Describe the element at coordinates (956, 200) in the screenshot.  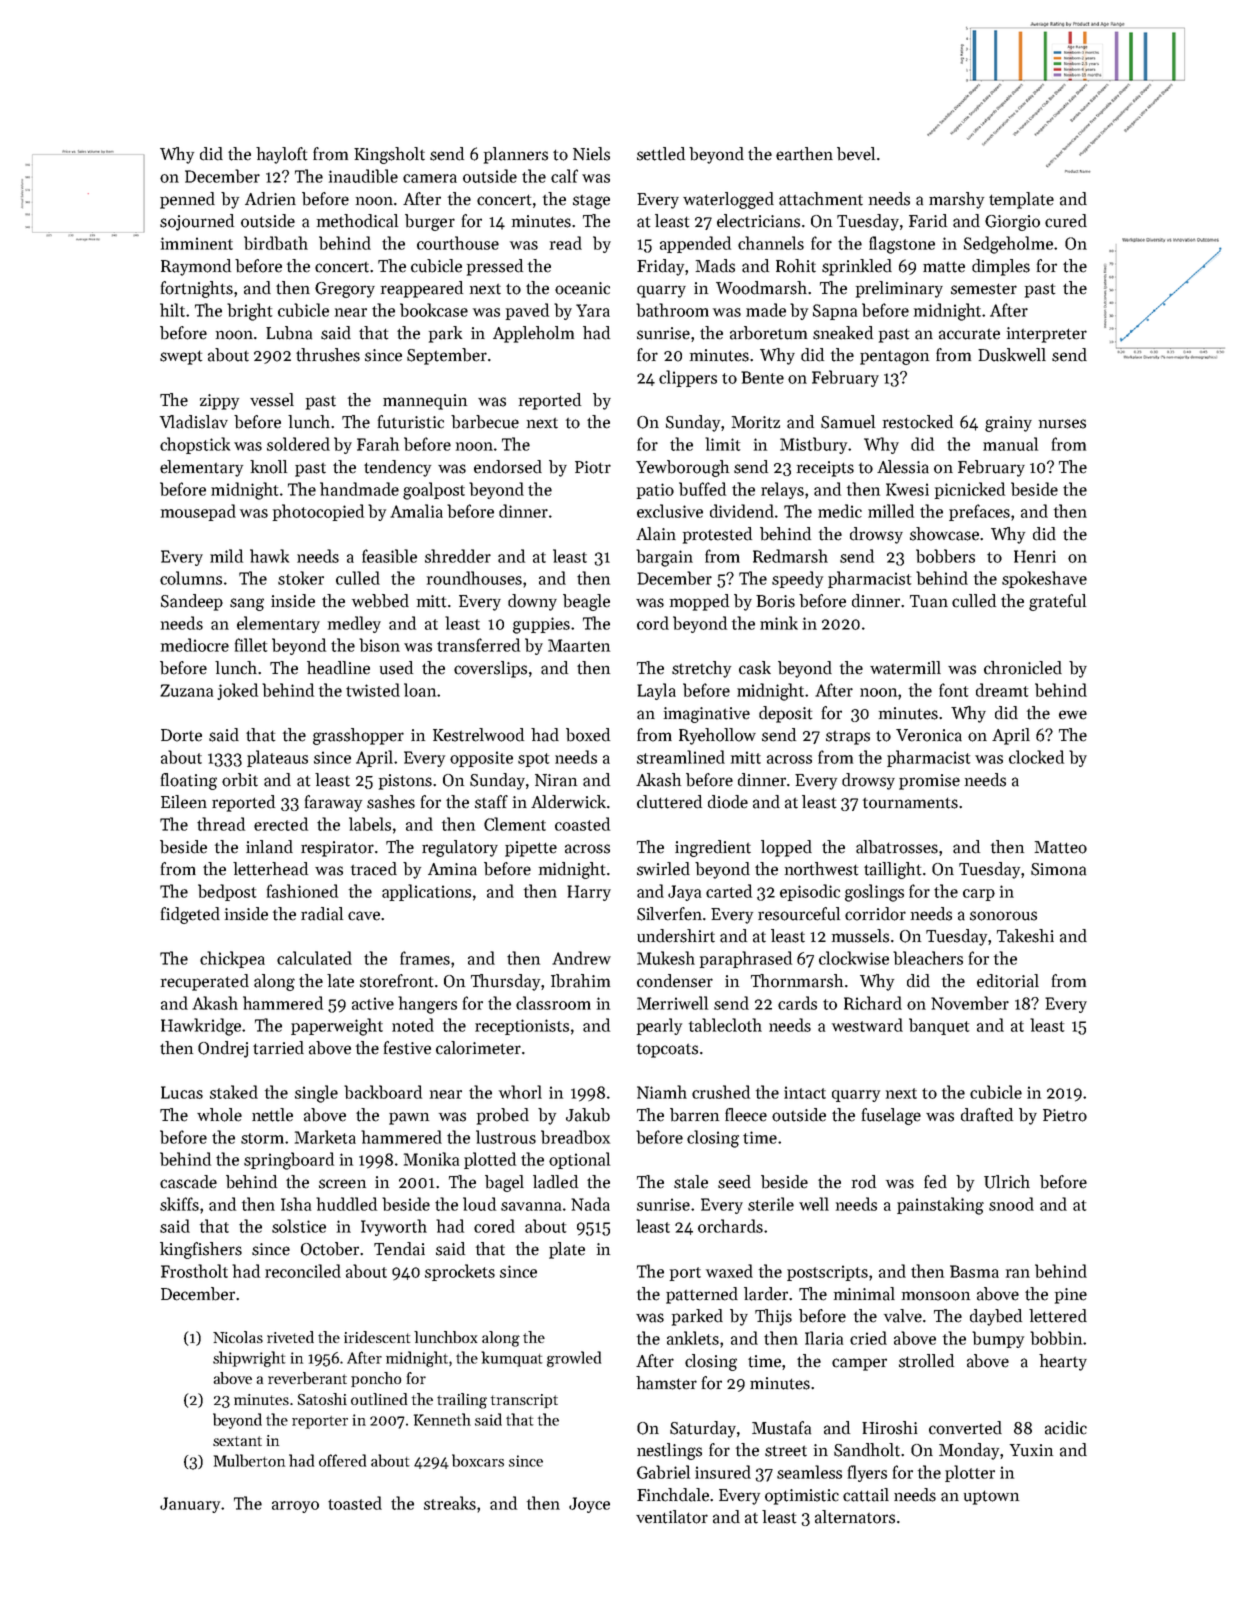
I see `marshy` at that location.
